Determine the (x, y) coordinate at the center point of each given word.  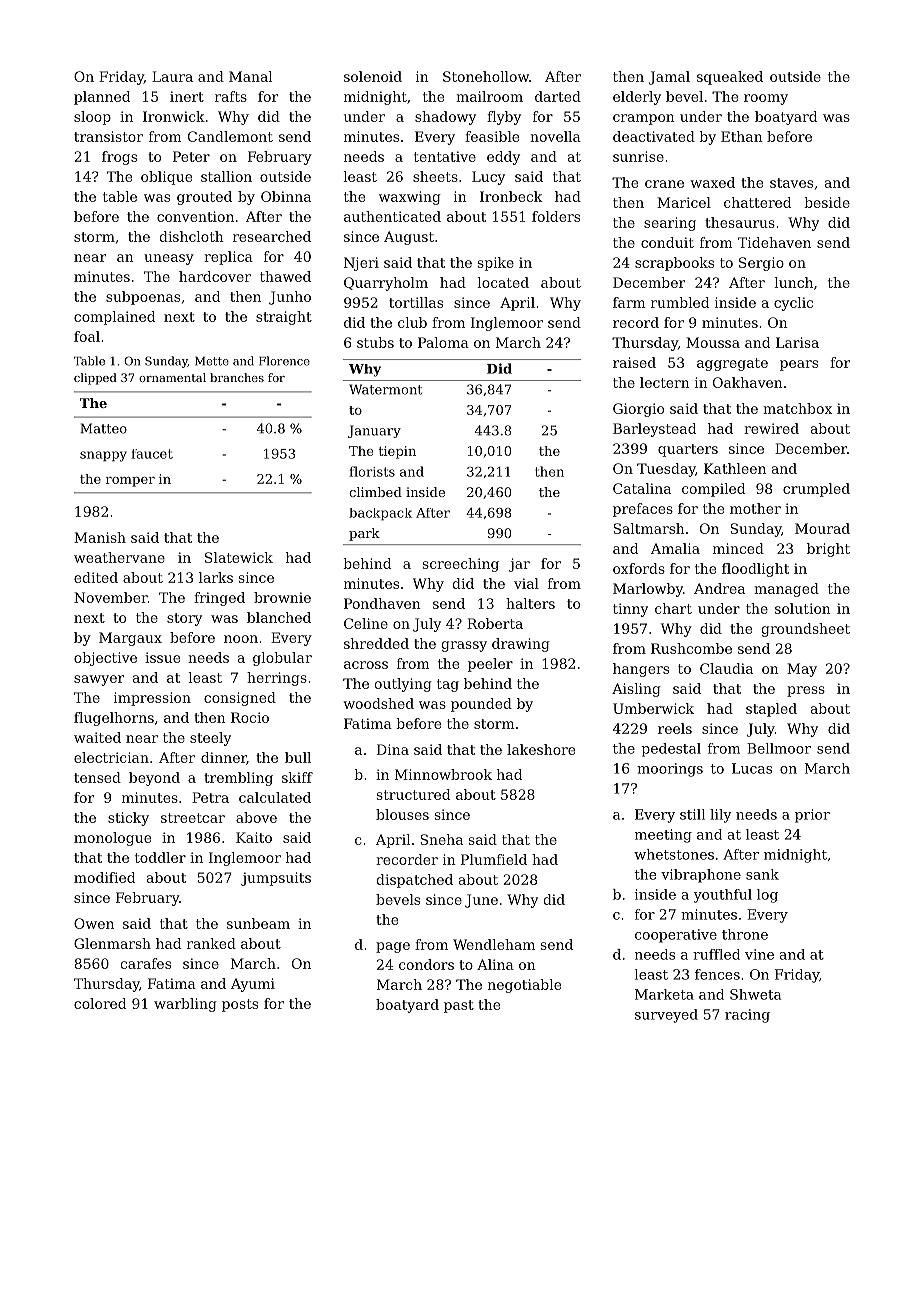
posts (240, 1005)
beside (827, 202)
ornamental (172, 377)
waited (97, 737)
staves (791, 183)
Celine (366, 623)
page (393, 947)
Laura (172, 76)
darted (558, 96)
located (503, 282)
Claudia (726, 668)
